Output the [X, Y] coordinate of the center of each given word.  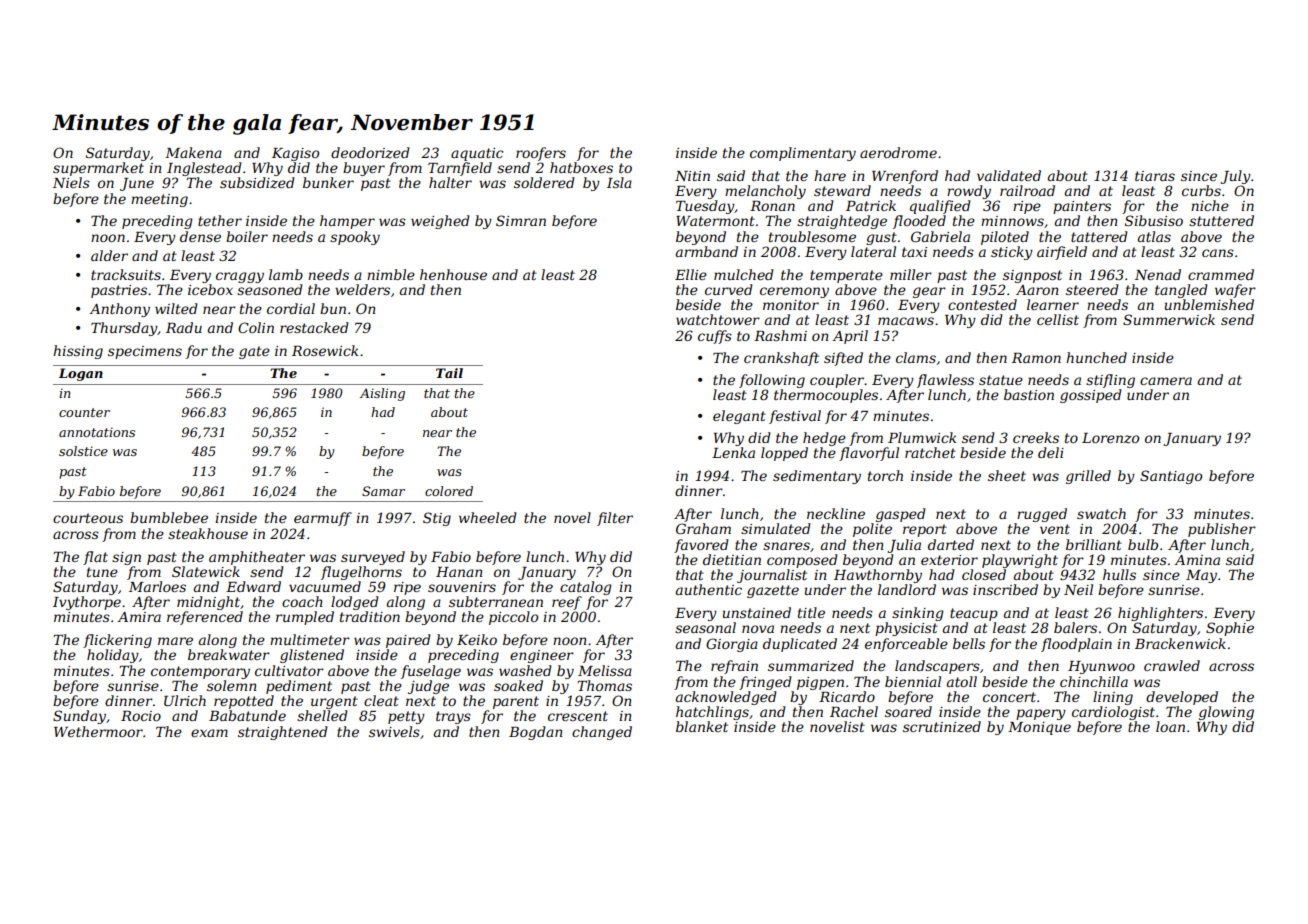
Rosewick [325, 350]
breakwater [229, 654]
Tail [449, 373]
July [1235, 177]
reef [567, 603]
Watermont [715, 221]
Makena [193, 152]
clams [916, 357]
